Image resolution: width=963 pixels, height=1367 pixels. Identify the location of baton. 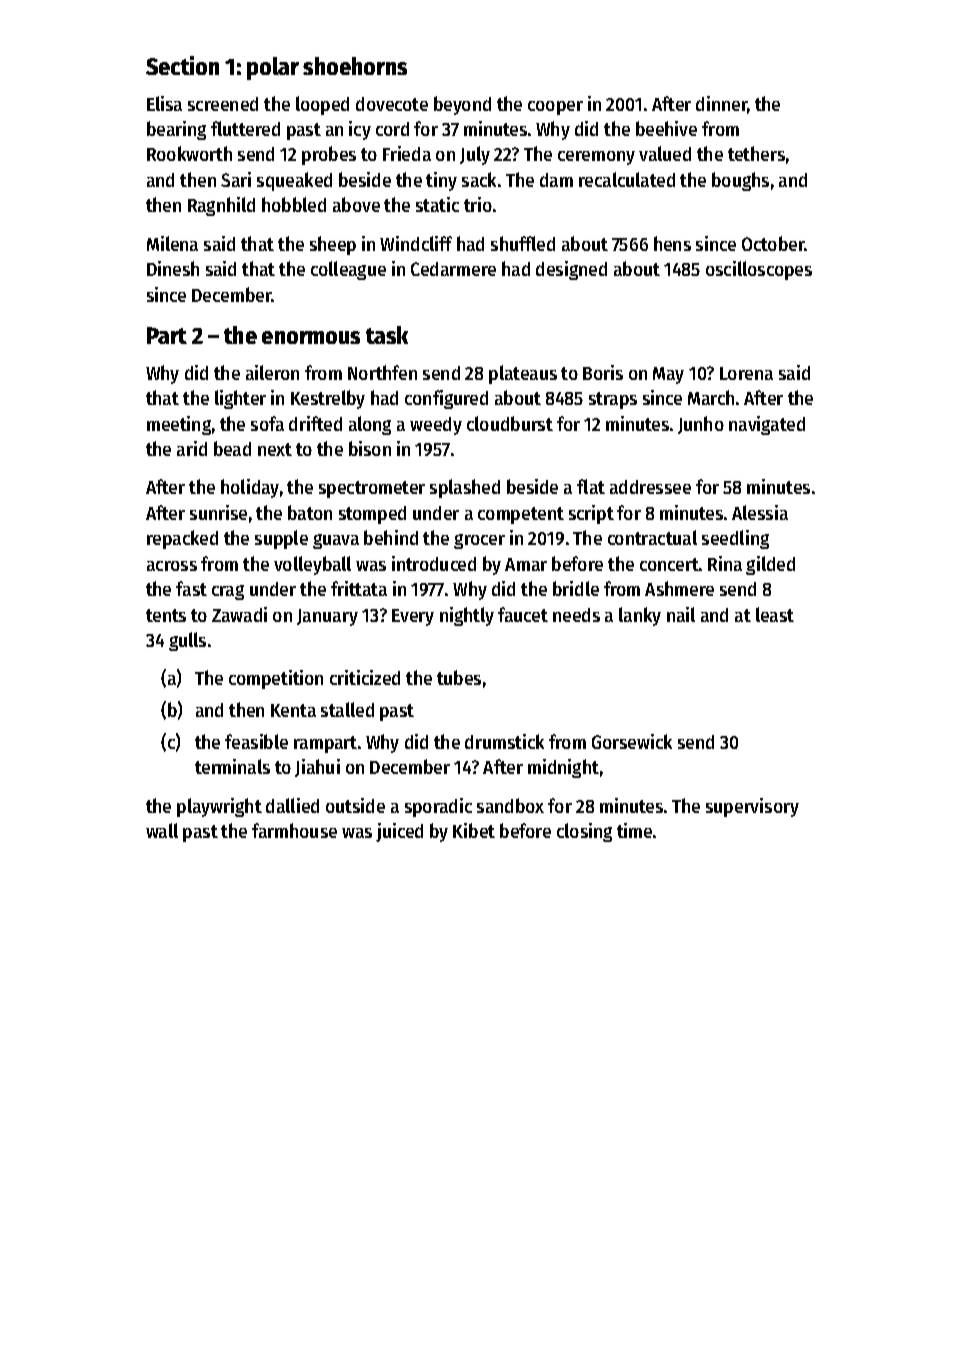
(310, 512).
